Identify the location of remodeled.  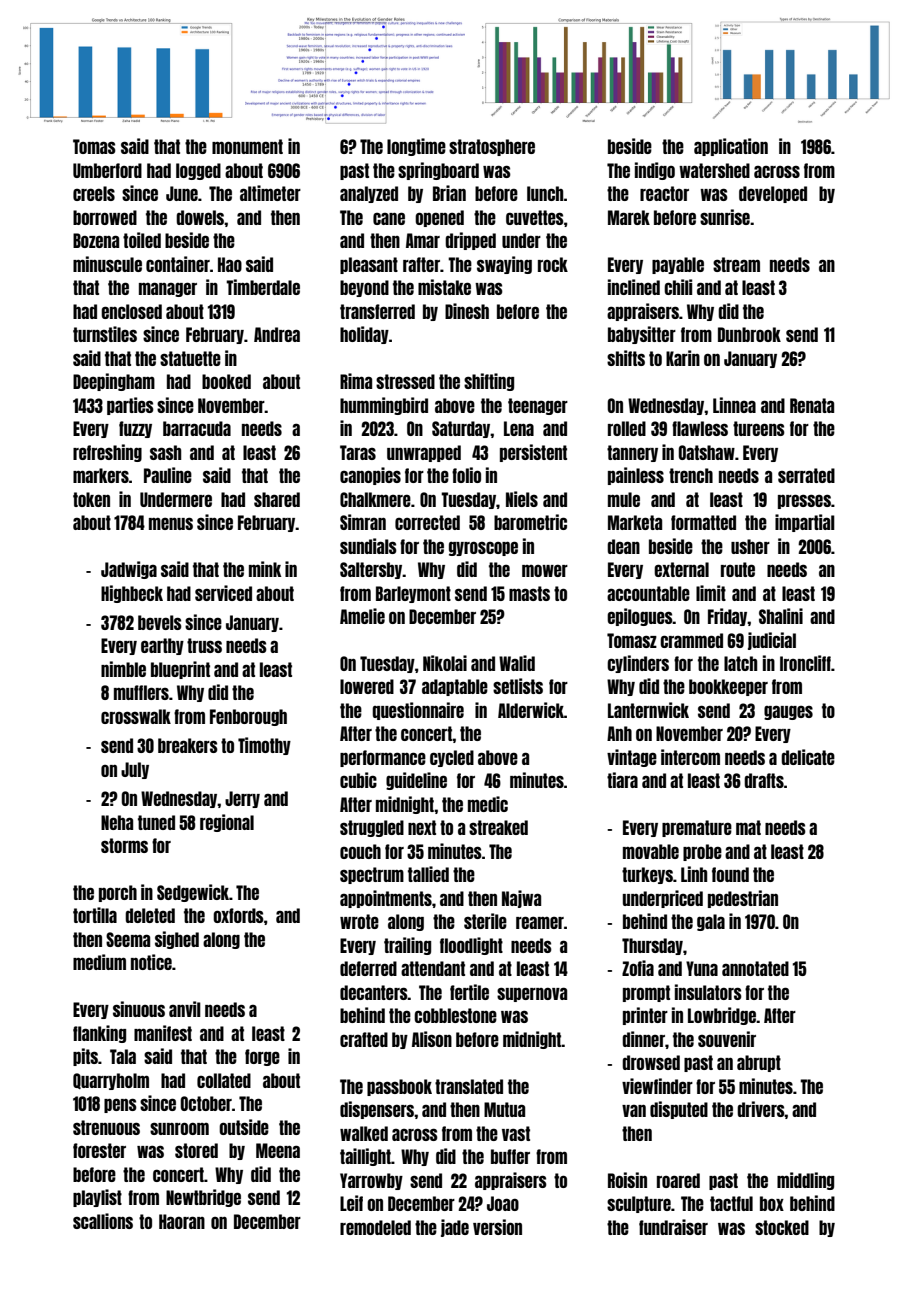
(375, 1227).
